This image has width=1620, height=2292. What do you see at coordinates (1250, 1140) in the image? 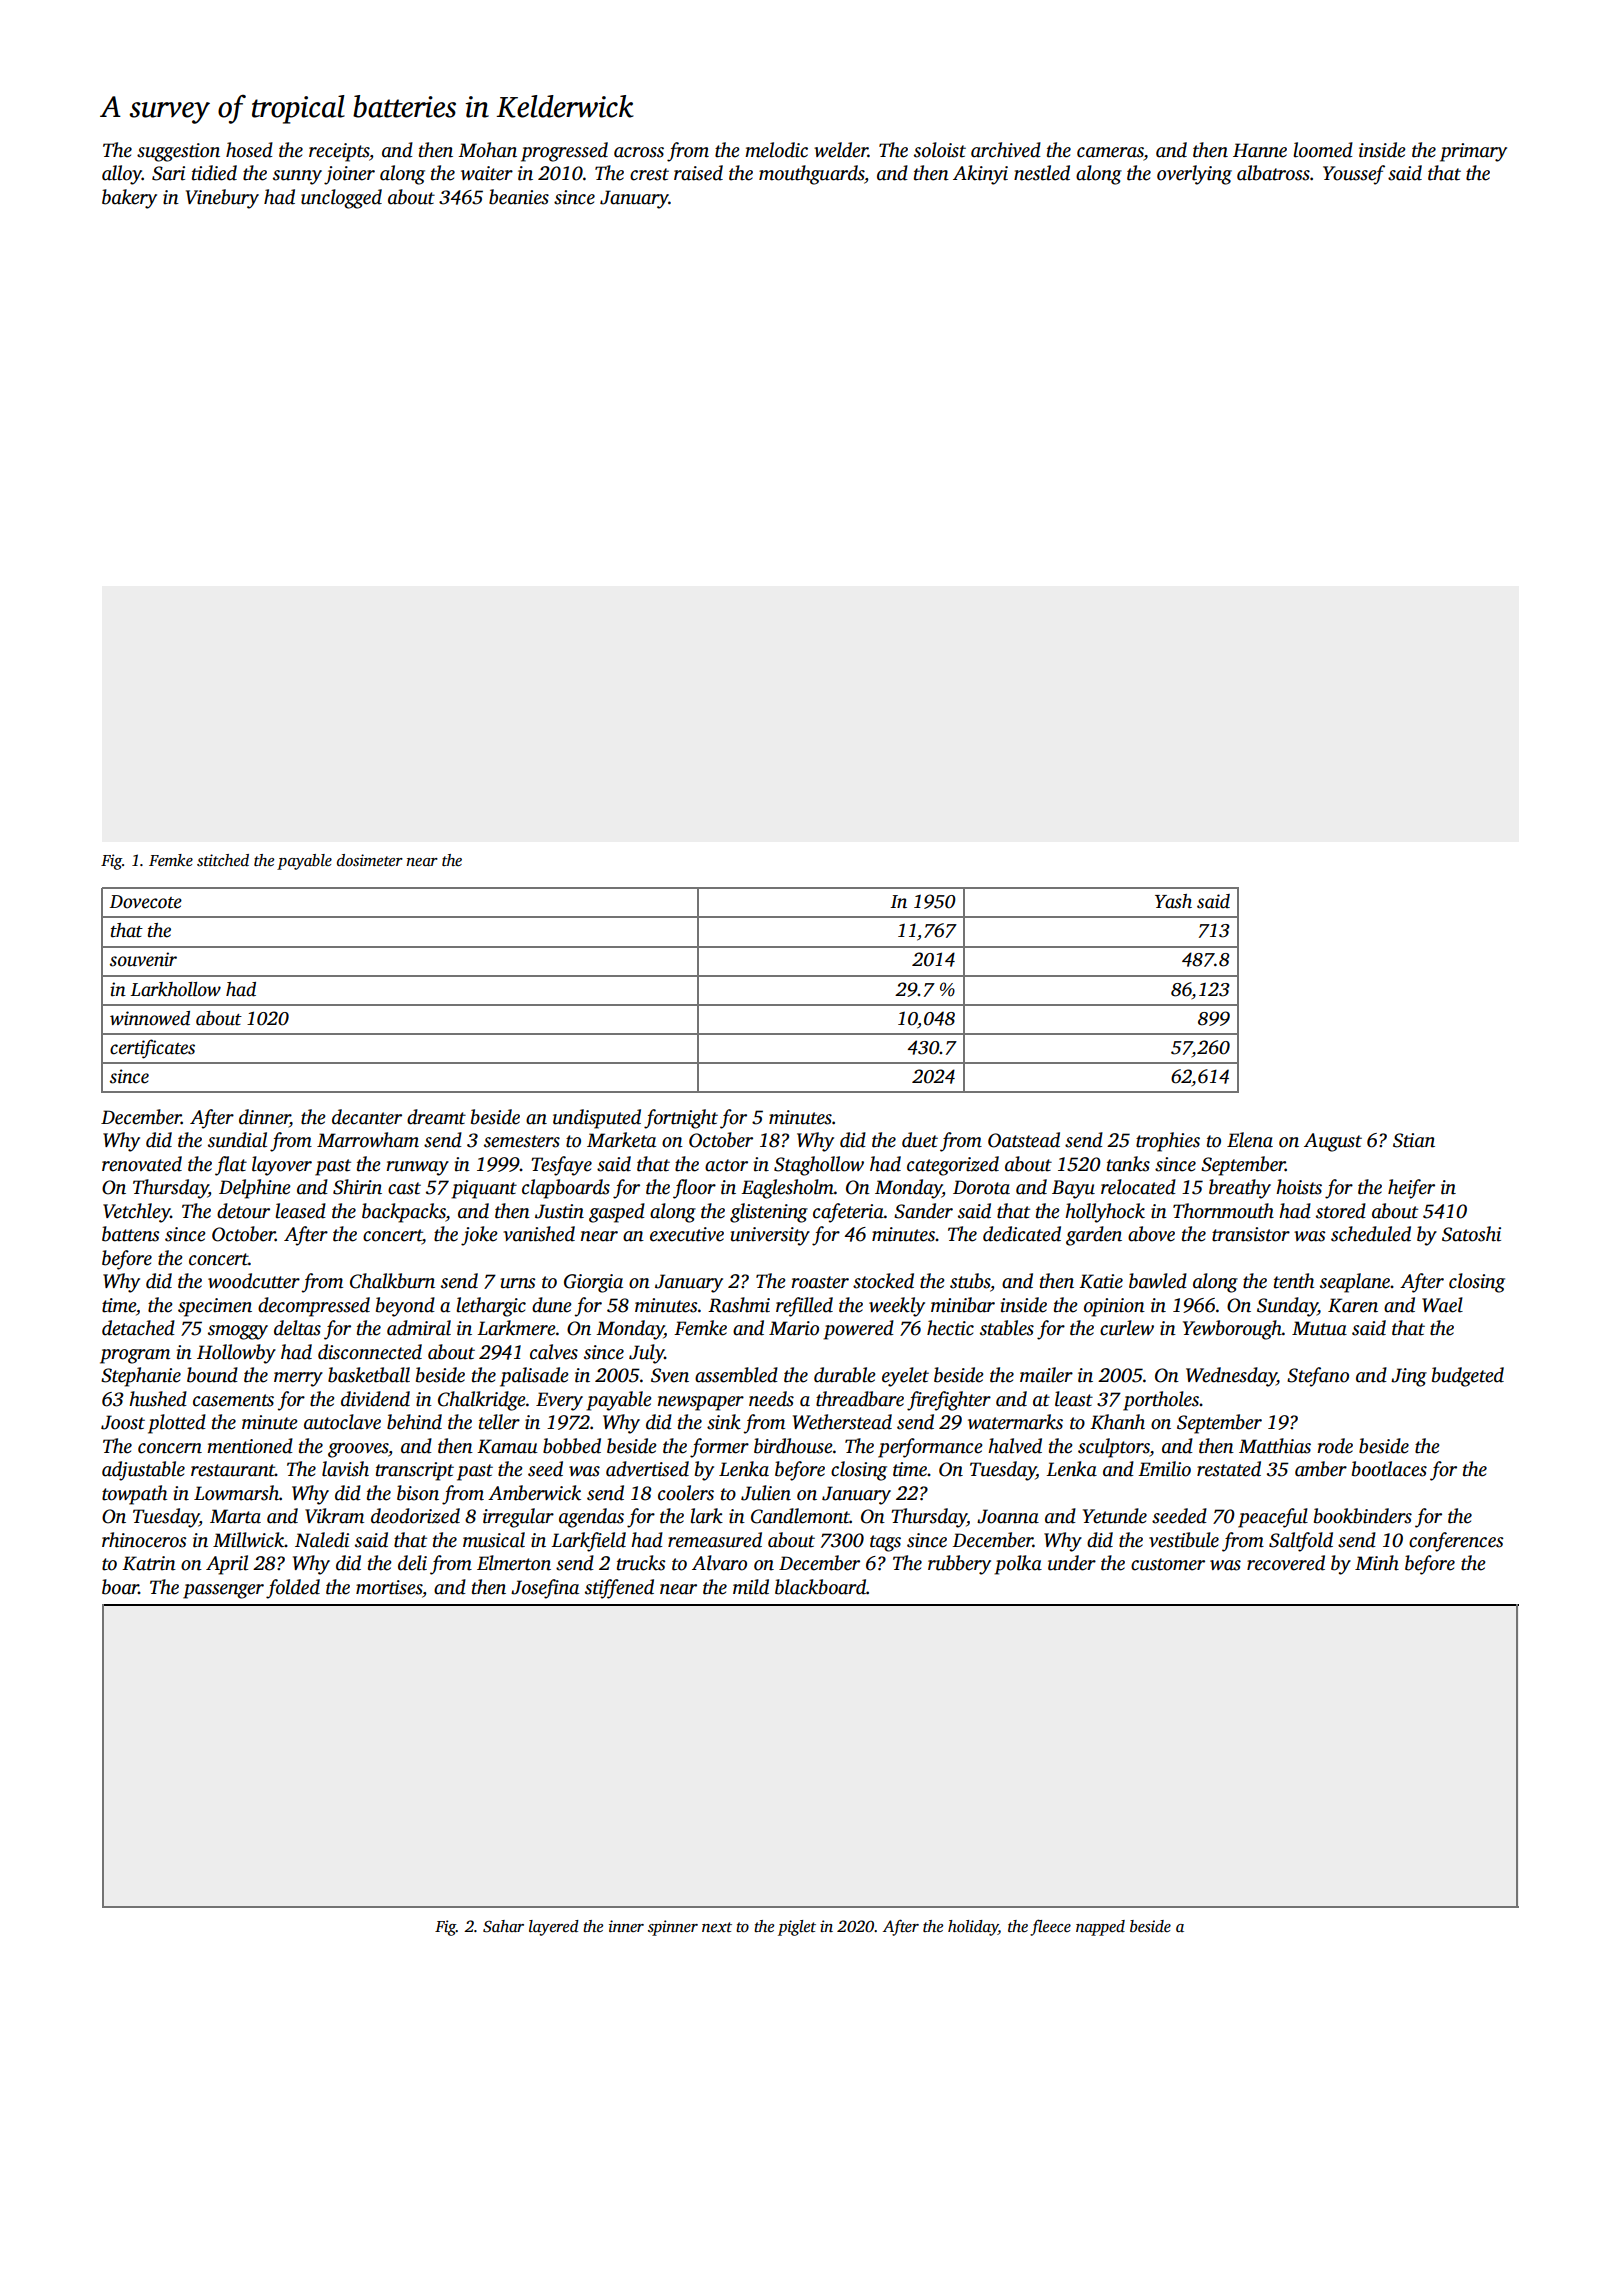
I see `Elena` at bounding box center [1250, 1140].
